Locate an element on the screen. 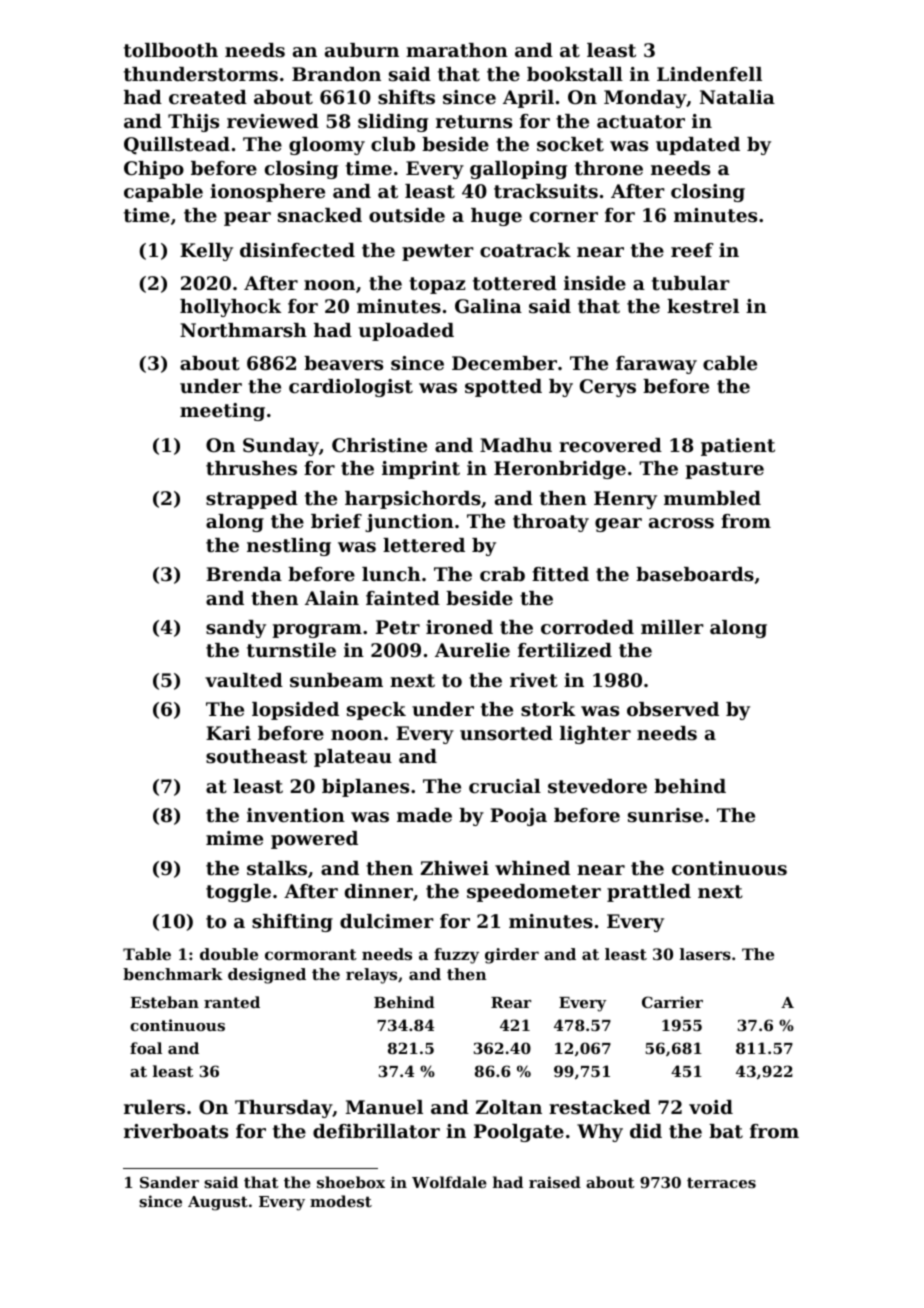 The height and width of the screenshot is (1308, 924). made is located at coordinates (424, 815).
